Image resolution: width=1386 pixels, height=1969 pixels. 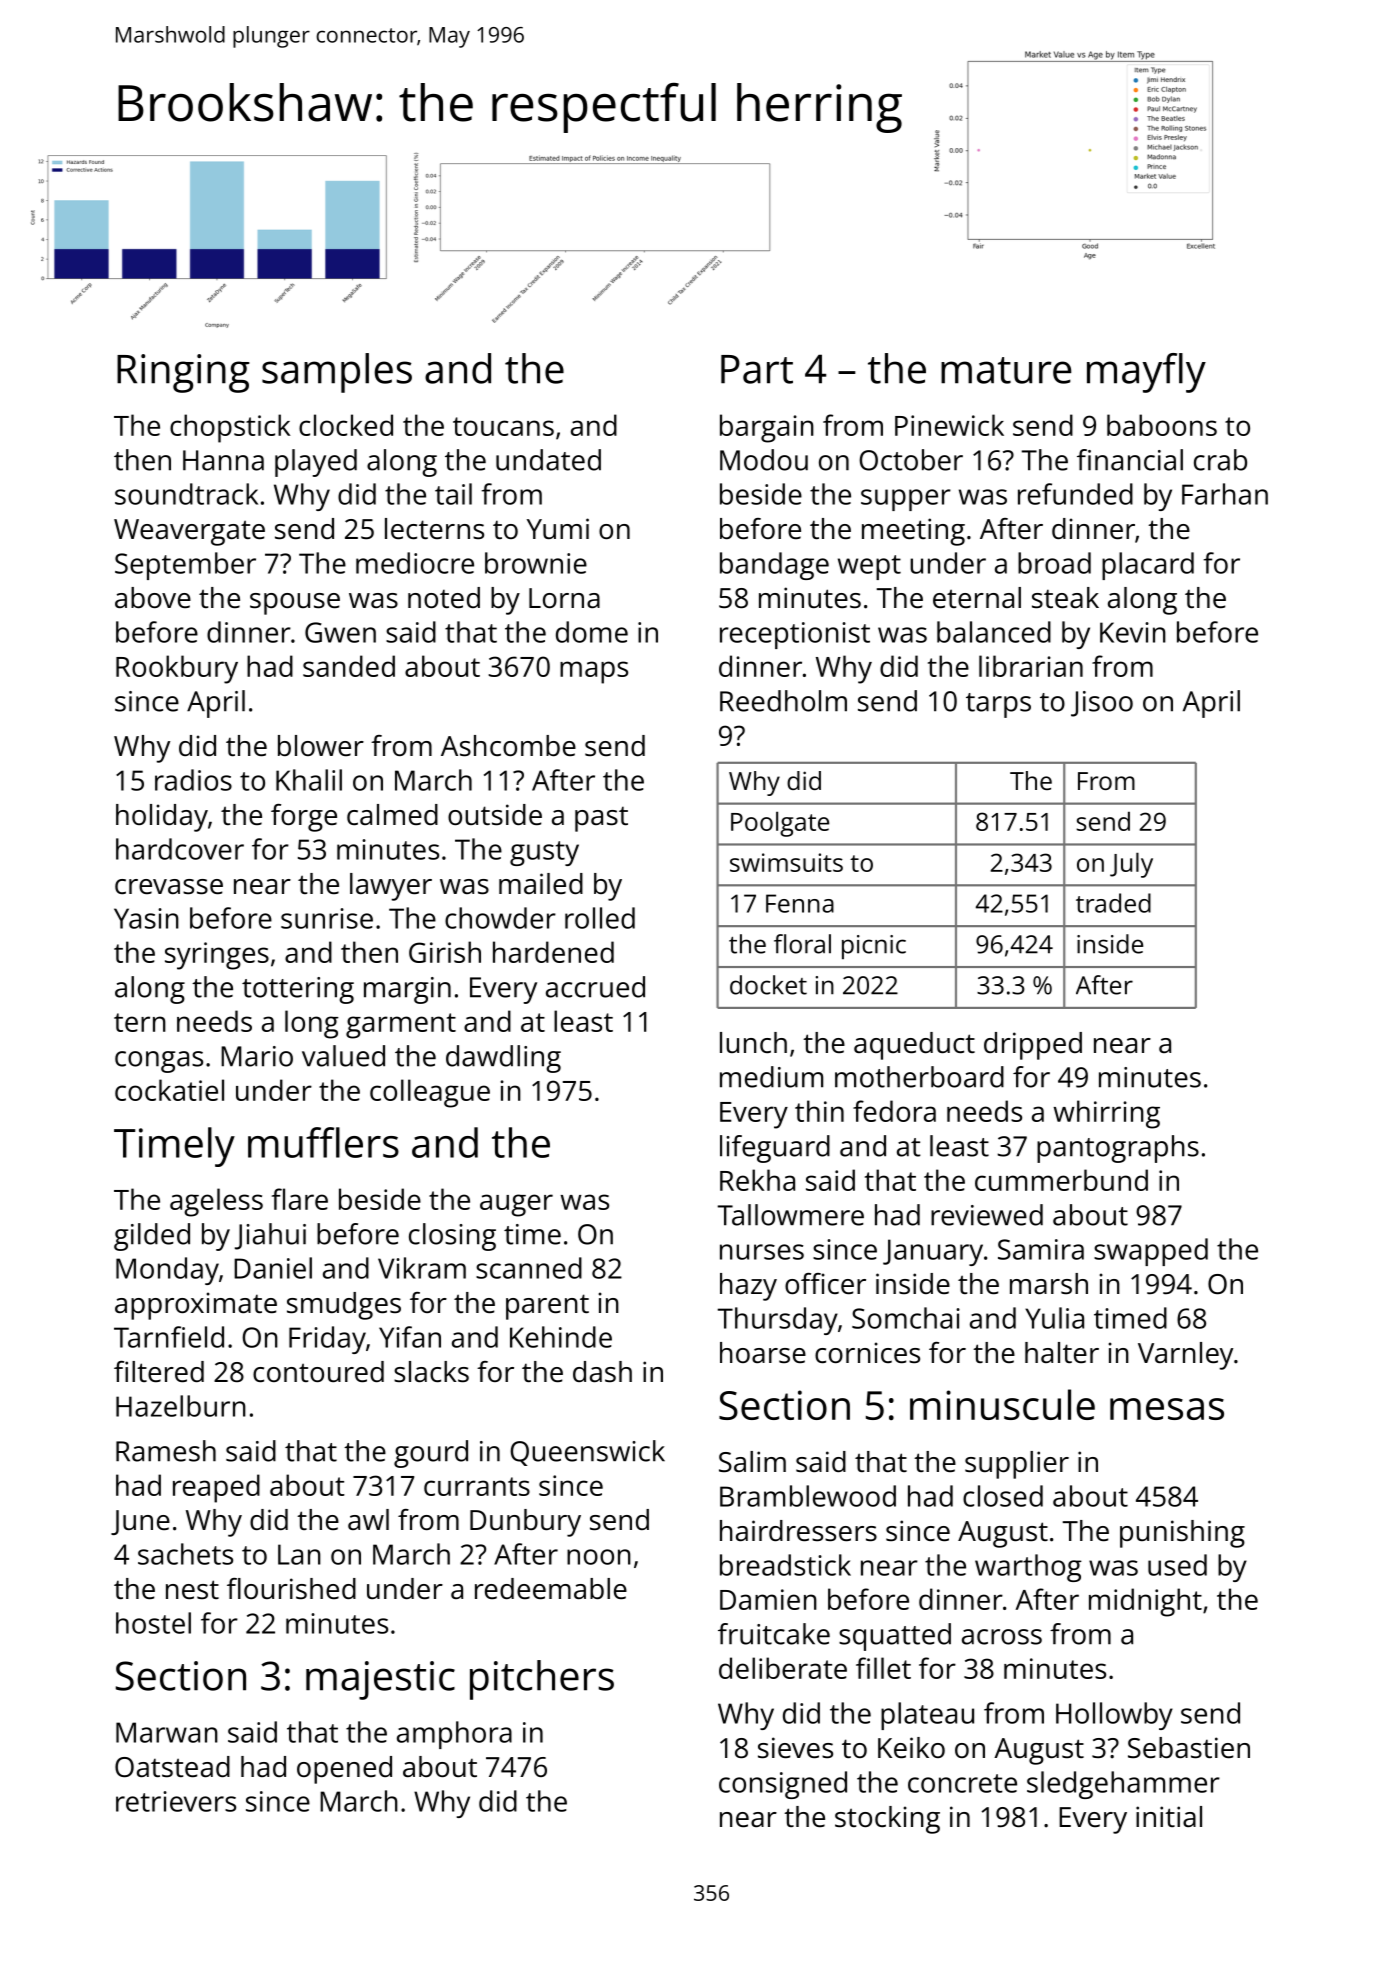 What do you see at coordinates (1177, 1565) in the screenshot?
I see `used` at bounding box center [1177, 1565].
